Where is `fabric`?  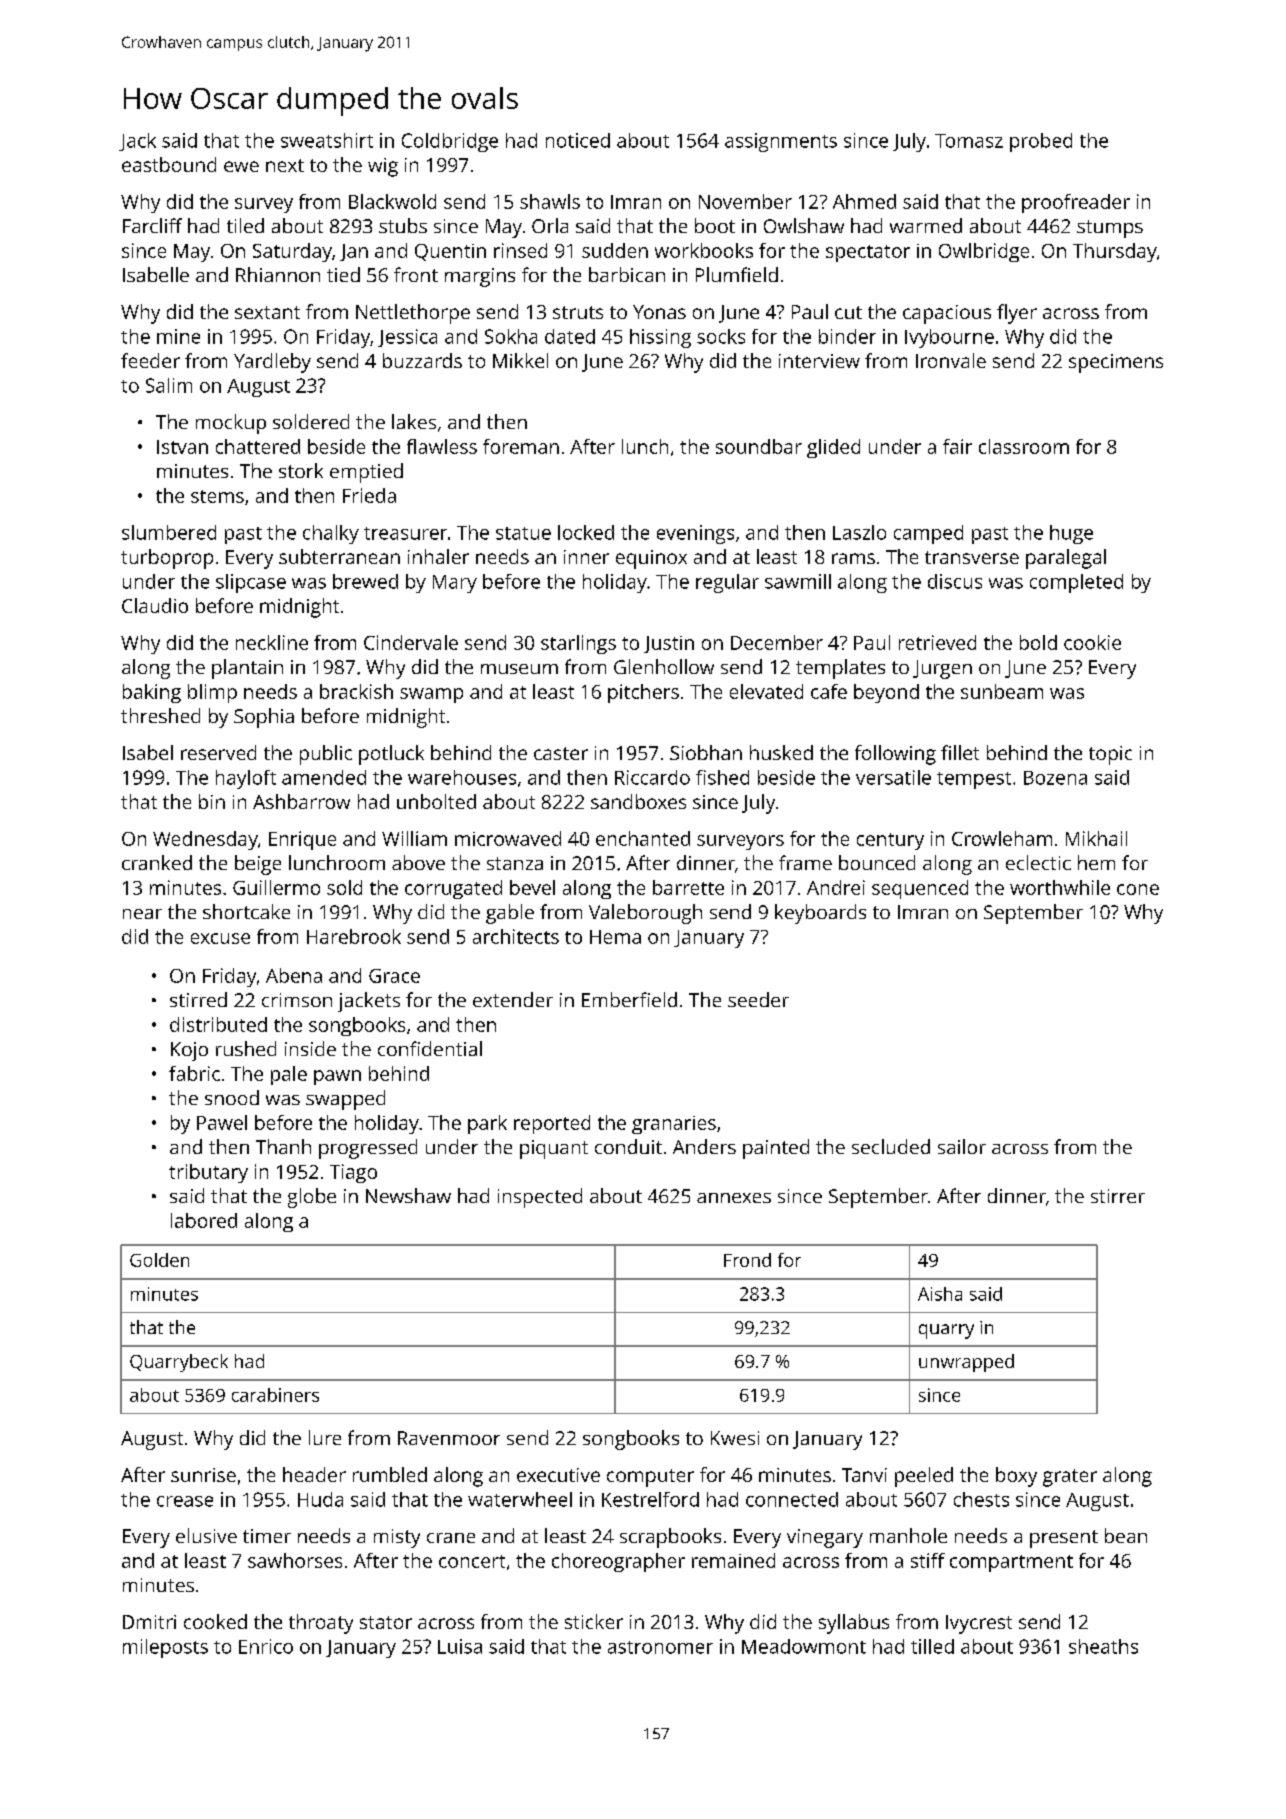 fabric is located at coordinates (194, 1073).
